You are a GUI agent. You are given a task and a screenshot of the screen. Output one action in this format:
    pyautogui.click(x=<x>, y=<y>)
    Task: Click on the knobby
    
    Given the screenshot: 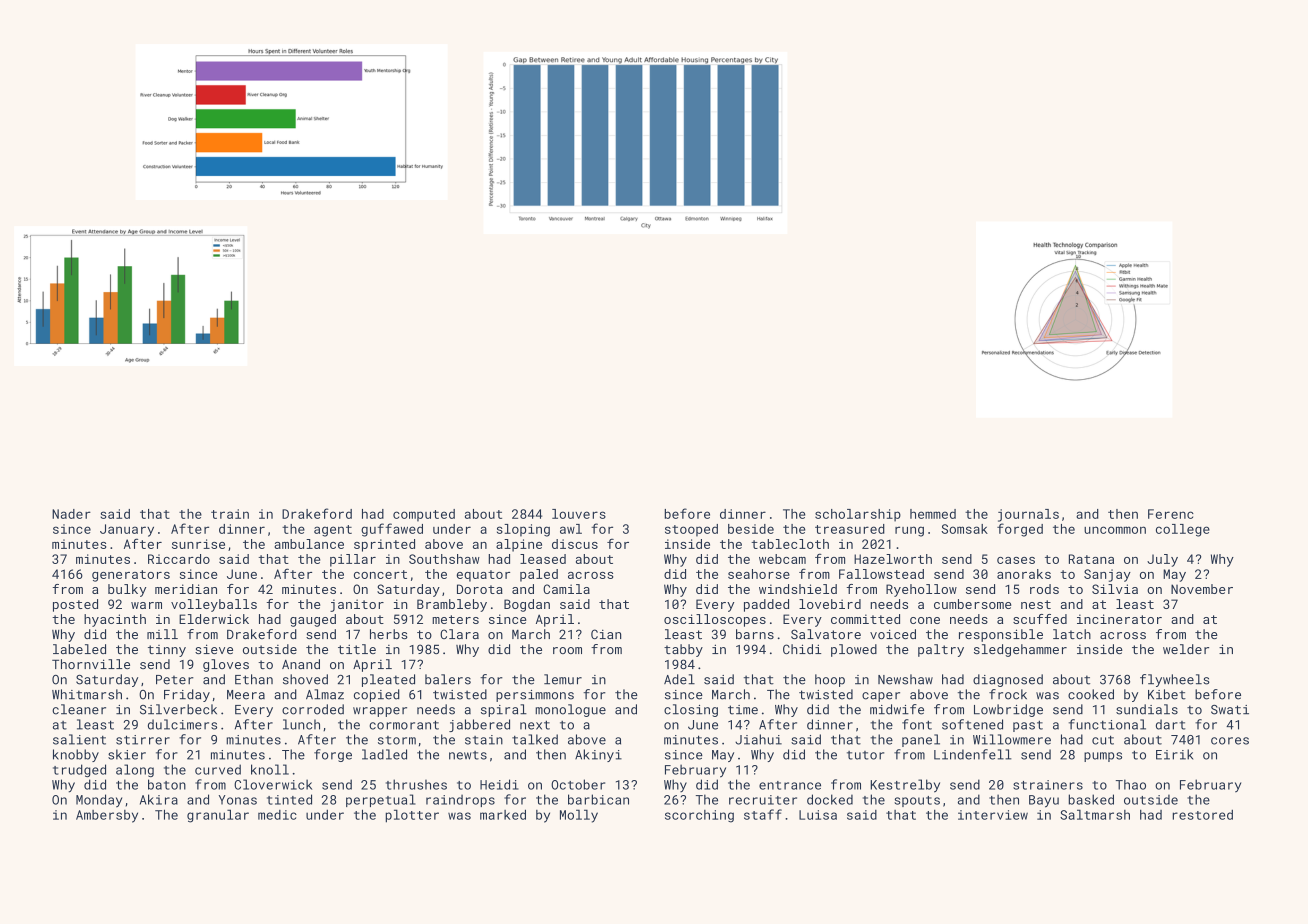 What is the action you would take?
    pyautogui.click(x=76, y=755)
